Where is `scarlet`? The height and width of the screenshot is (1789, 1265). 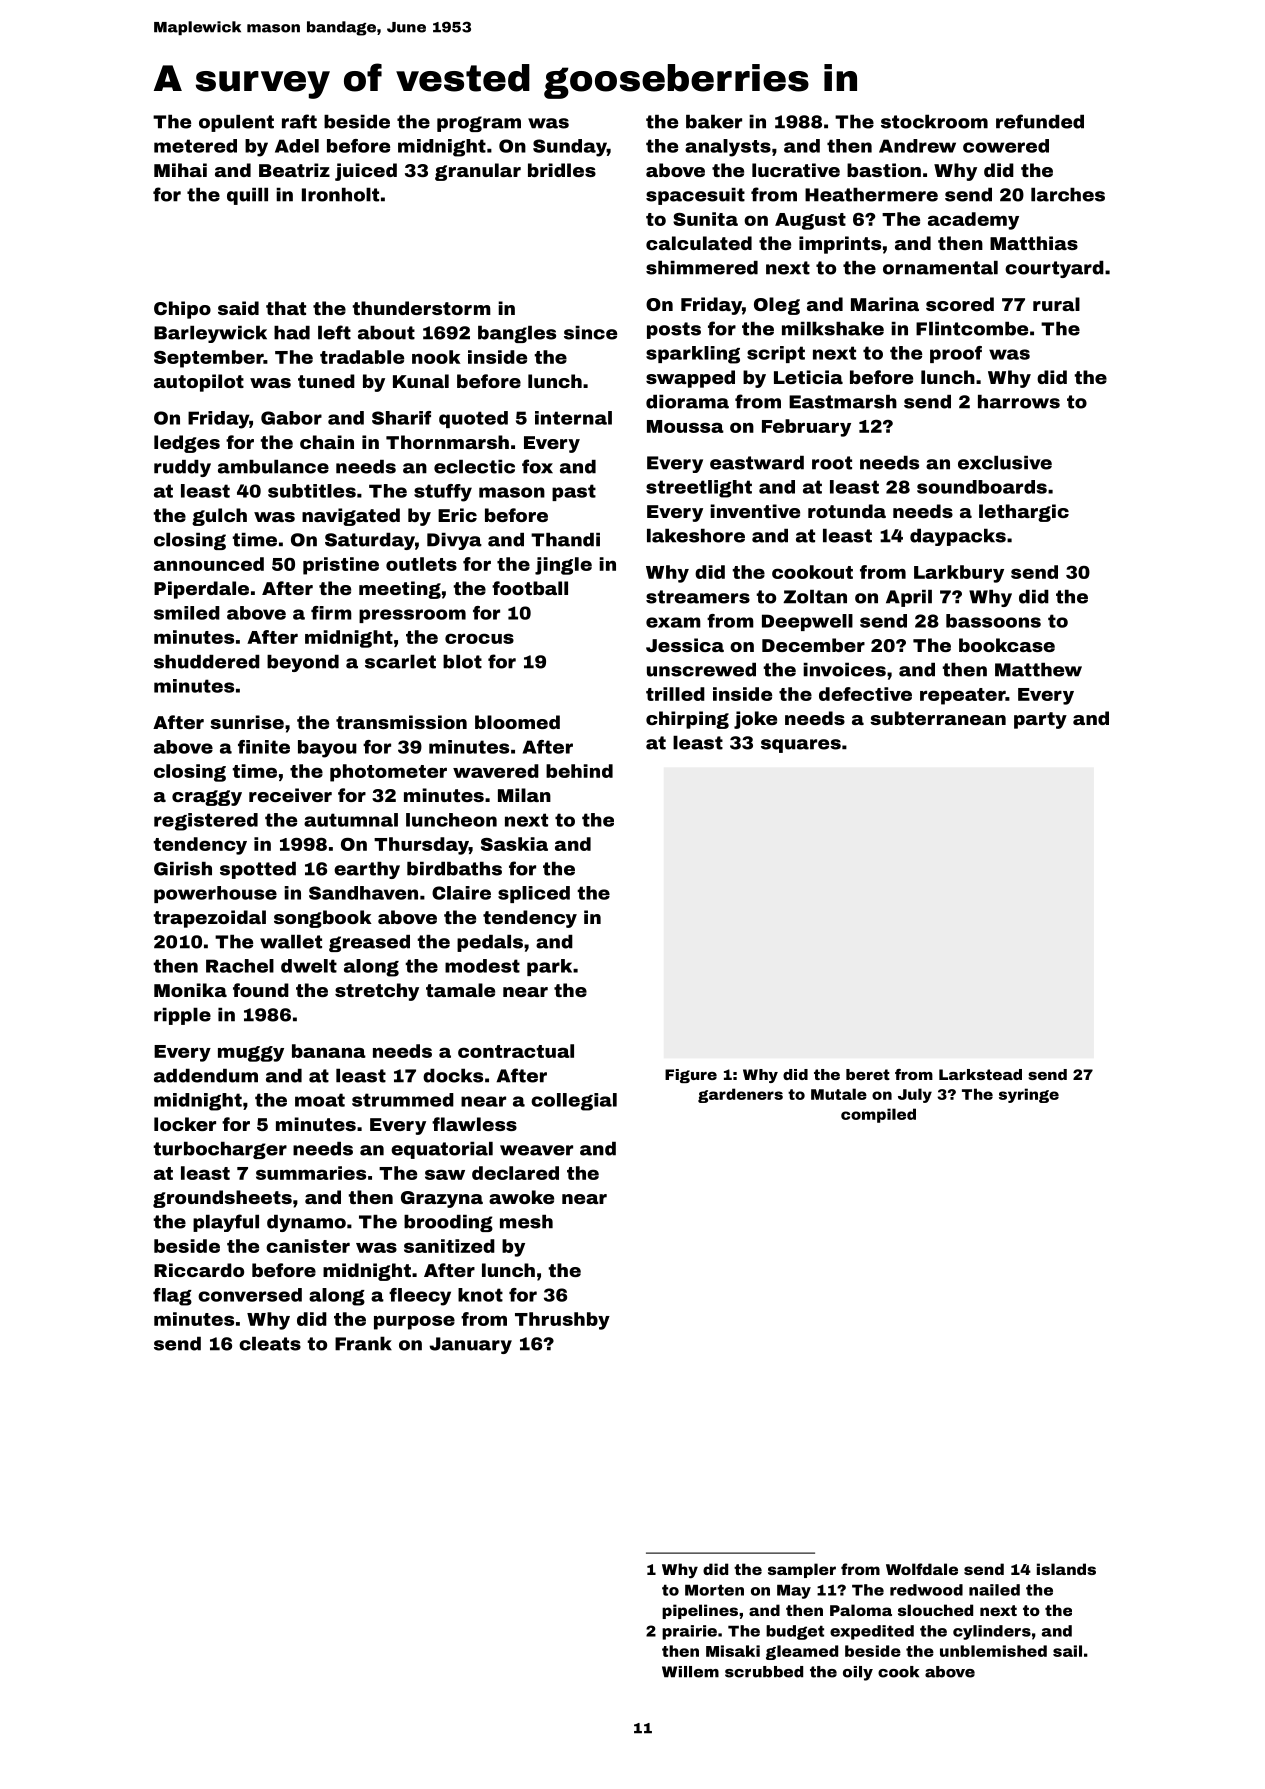
scarlet is located at coordinates (400, 662).
